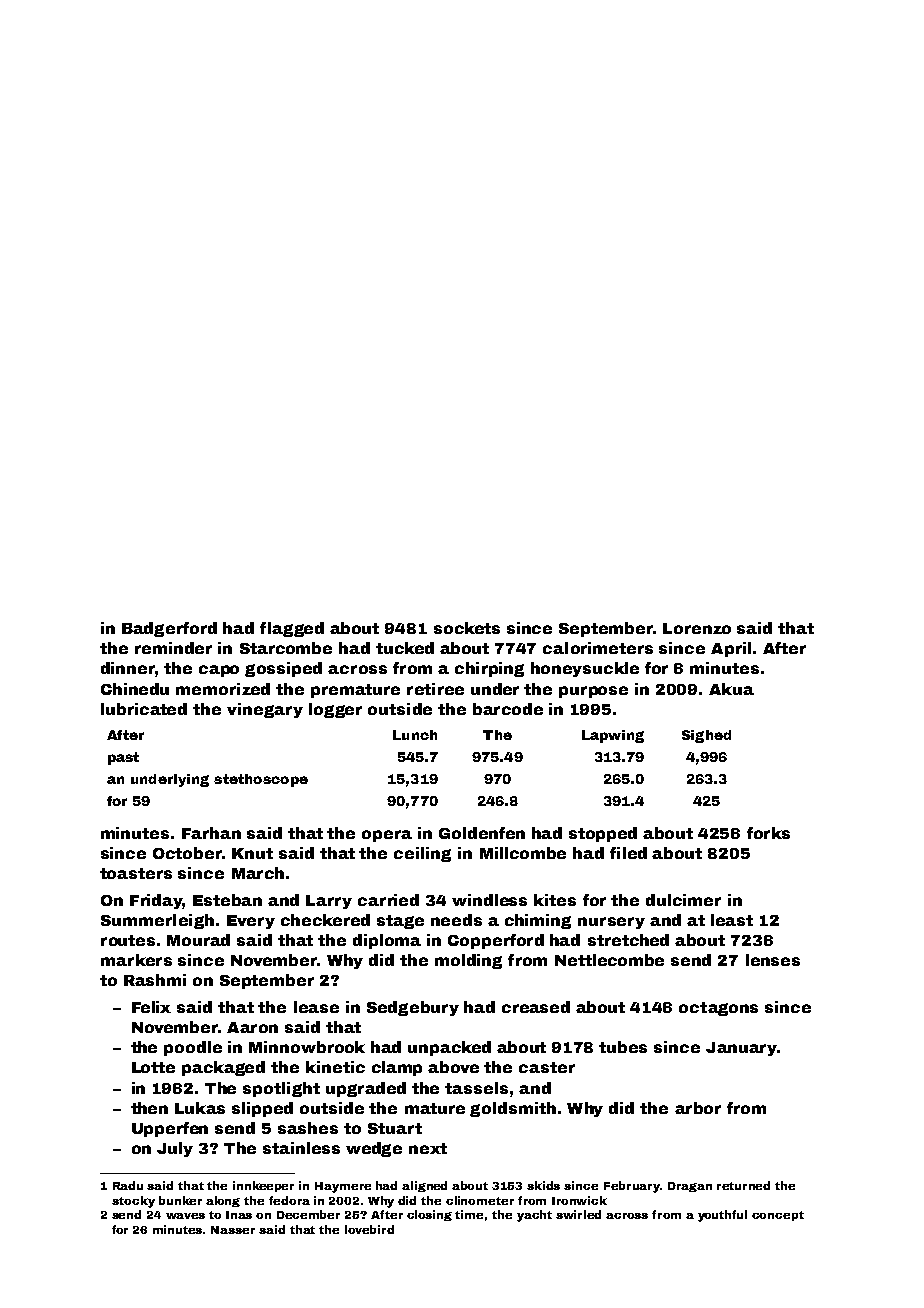 This image has height=1308, width=924. I want to click on Felix, so click(151, 1007).
